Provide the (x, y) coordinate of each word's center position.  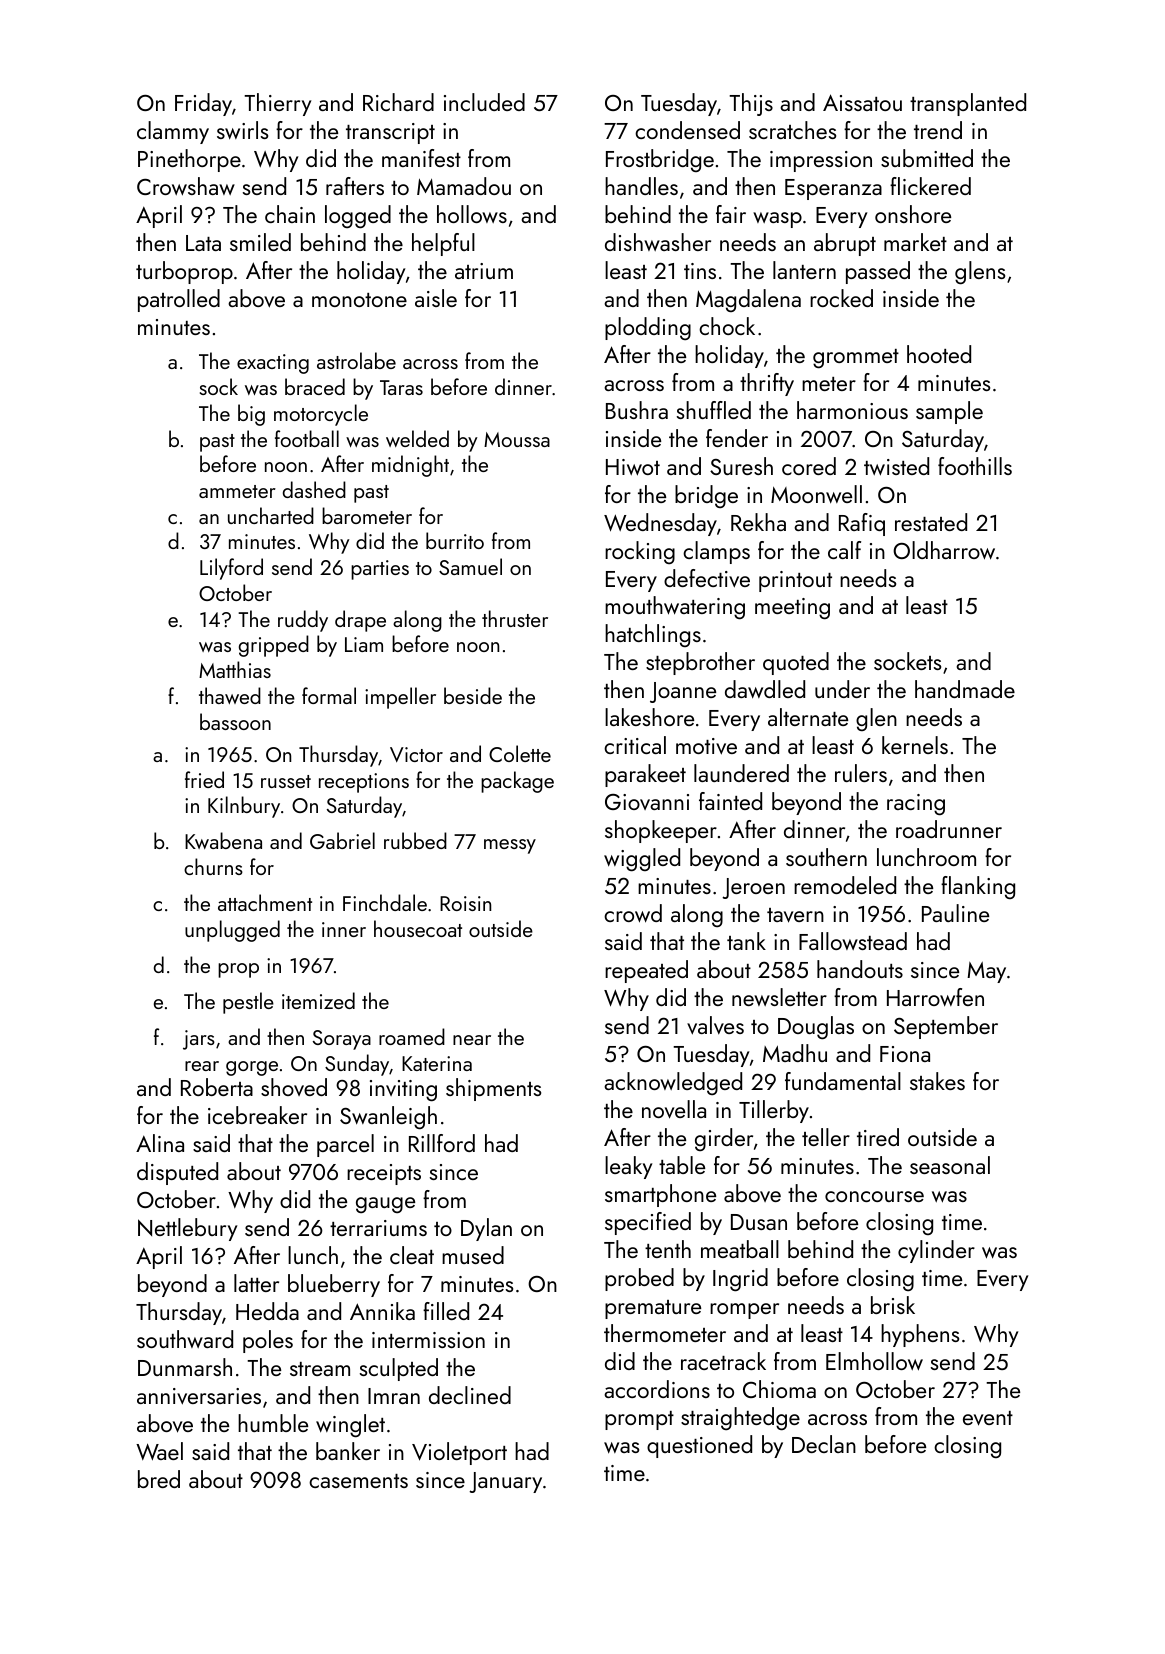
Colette (520, 753)
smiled (260, 242)
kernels (915, 745)
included (484, 102)
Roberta (217, 1087)
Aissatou (862, 102)
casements (358, 1481)
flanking (978, 887)
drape (360, 621)
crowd (633, 913)
